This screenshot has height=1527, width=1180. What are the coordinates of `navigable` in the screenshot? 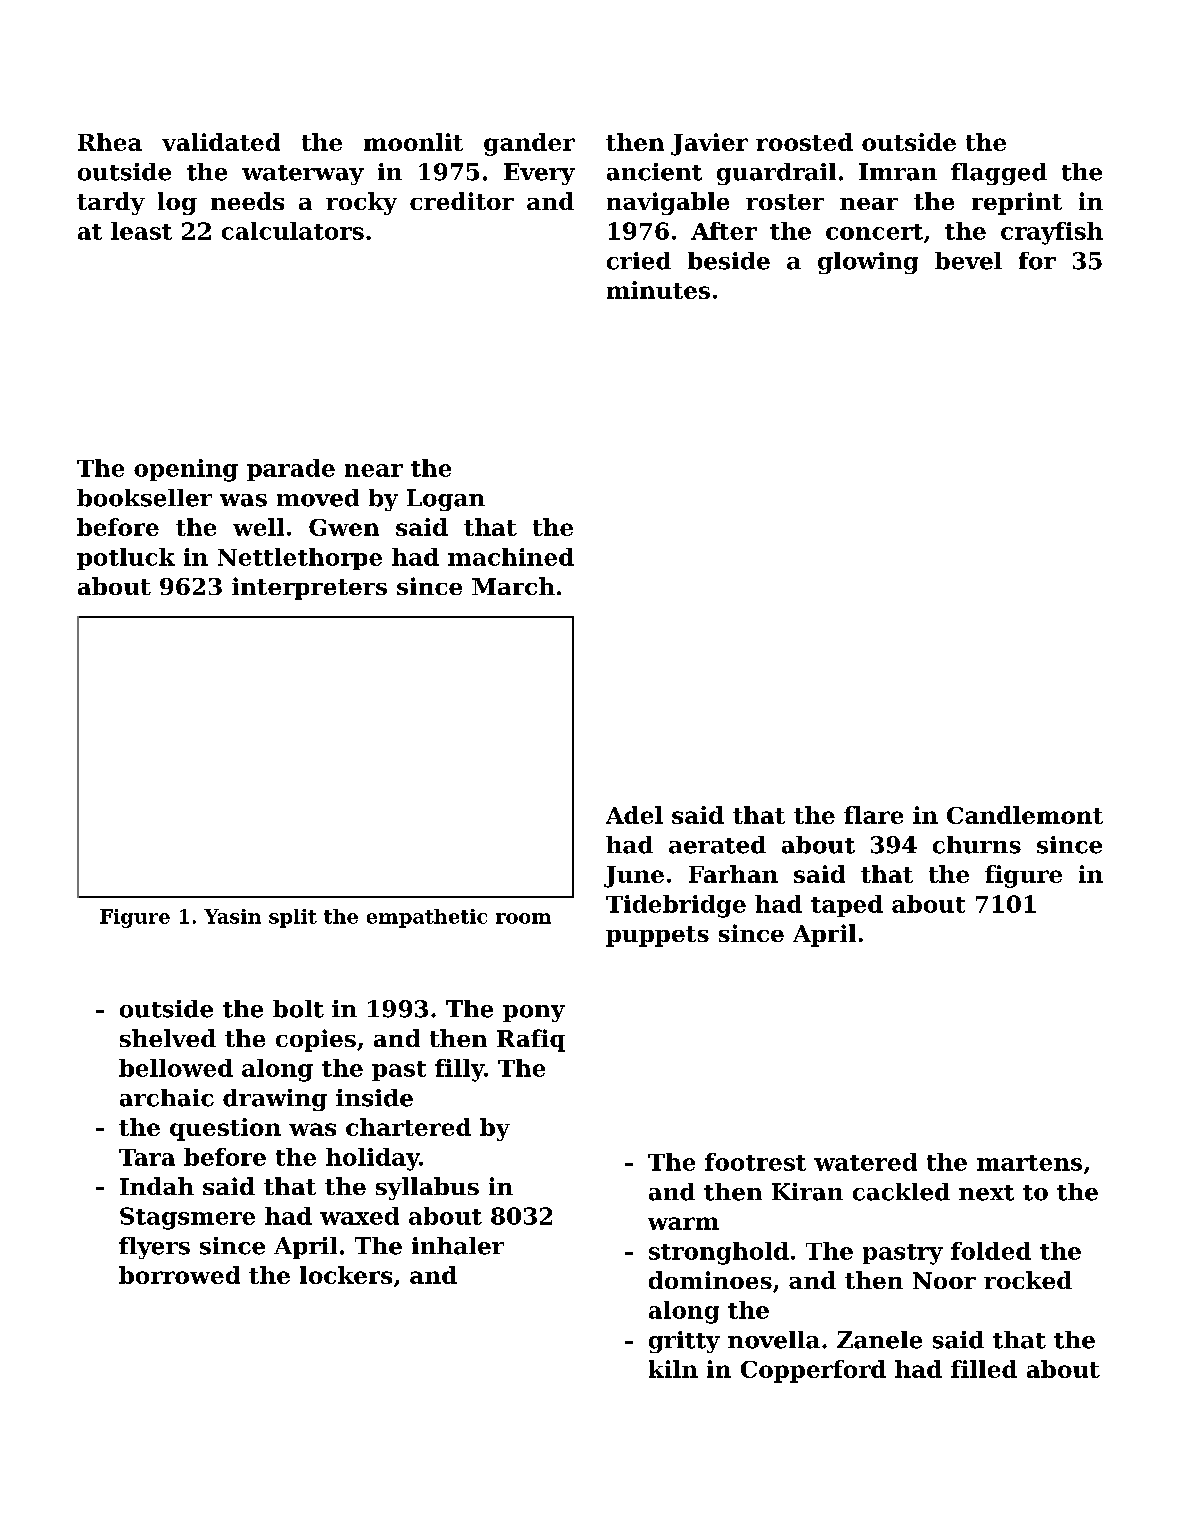 It's located at (668, 203).
